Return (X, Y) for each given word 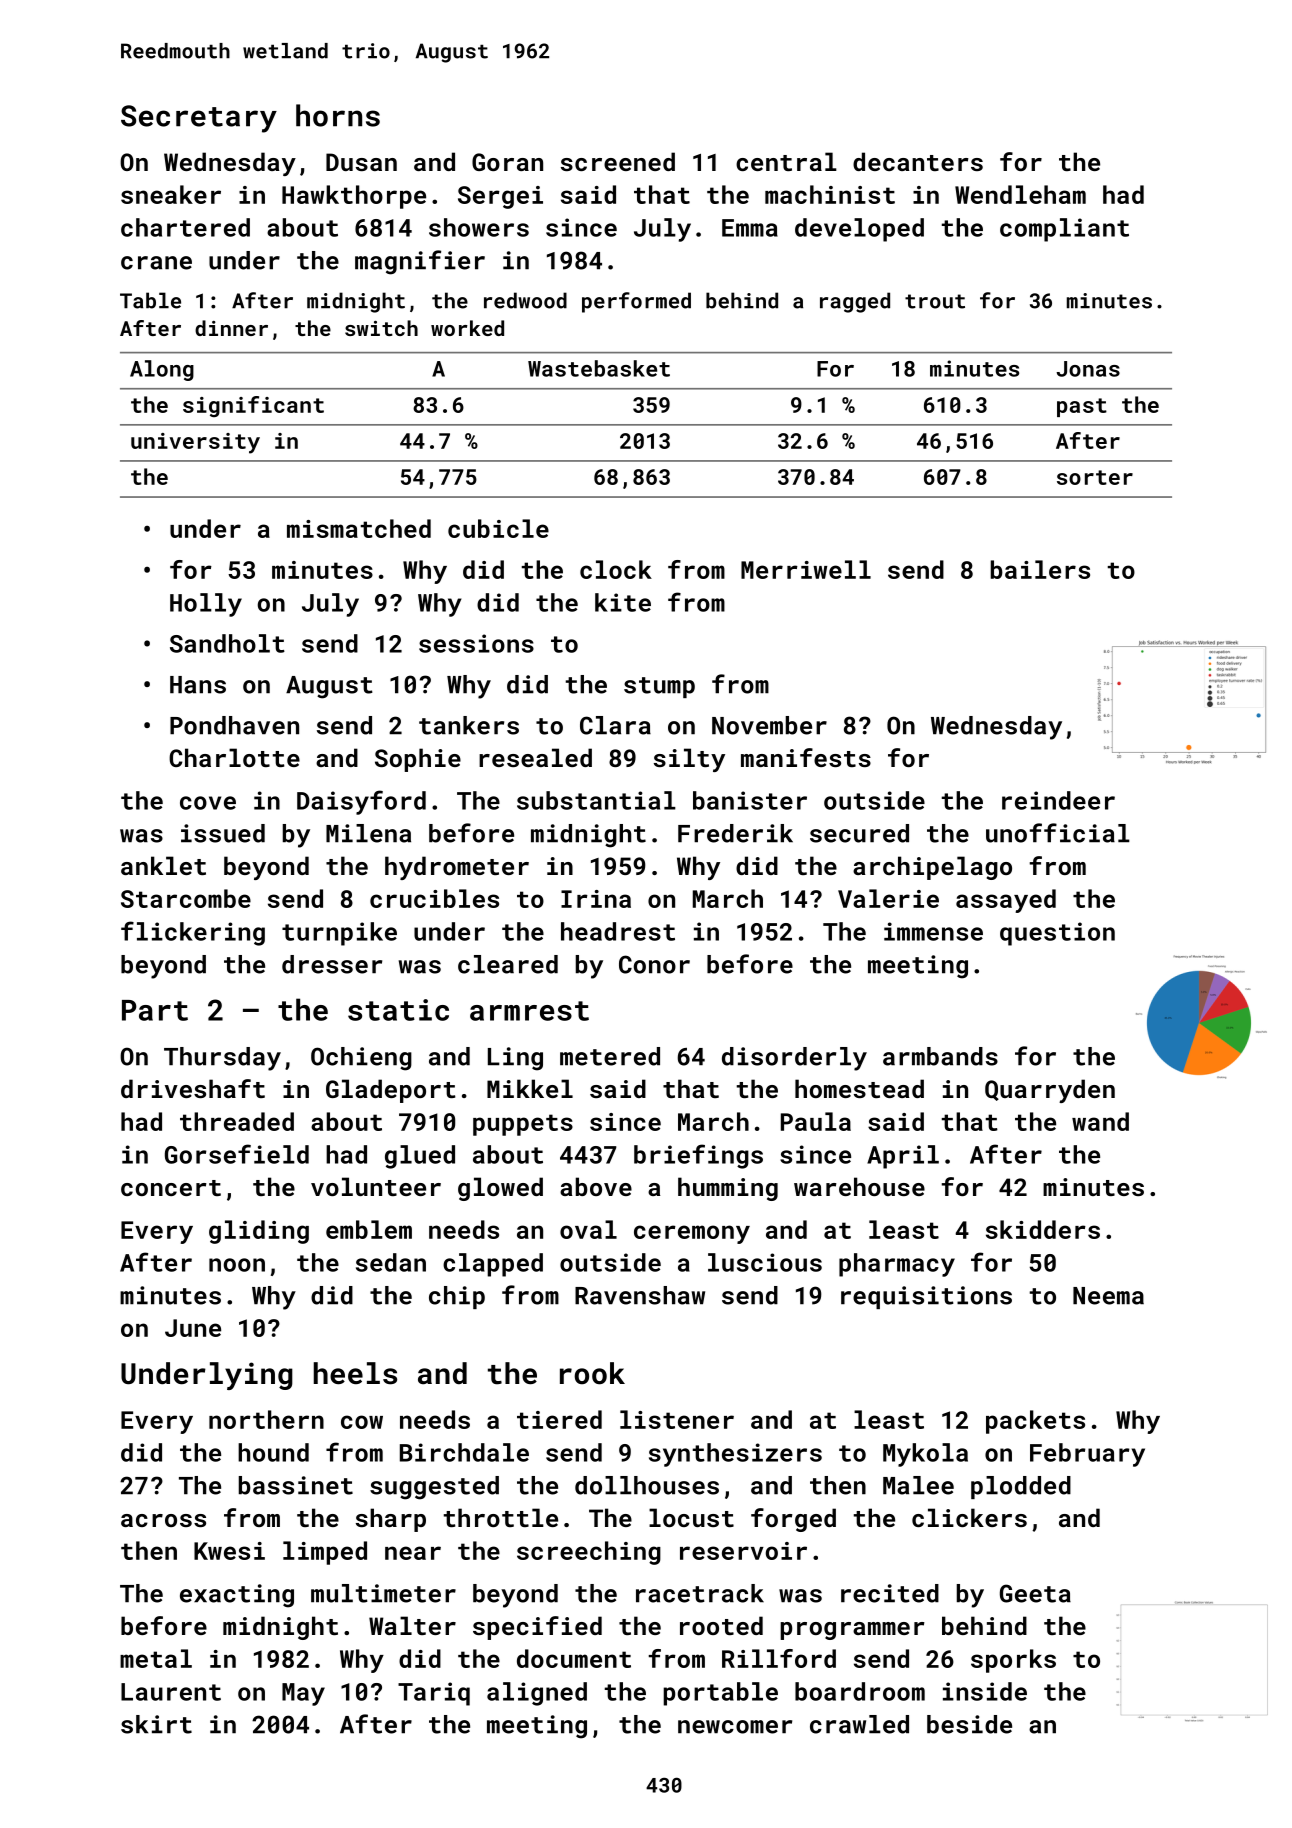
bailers (1040, 569)
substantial (596, 800)
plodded (1021, 1487)
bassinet (296, 1485)
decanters (918, 161)
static (398, 1010)
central (786, 161)
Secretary (199, 119)
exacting (237, 1596)
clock (616, 569)
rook (592, 1373)
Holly (206, 605)
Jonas (1088, 369)
